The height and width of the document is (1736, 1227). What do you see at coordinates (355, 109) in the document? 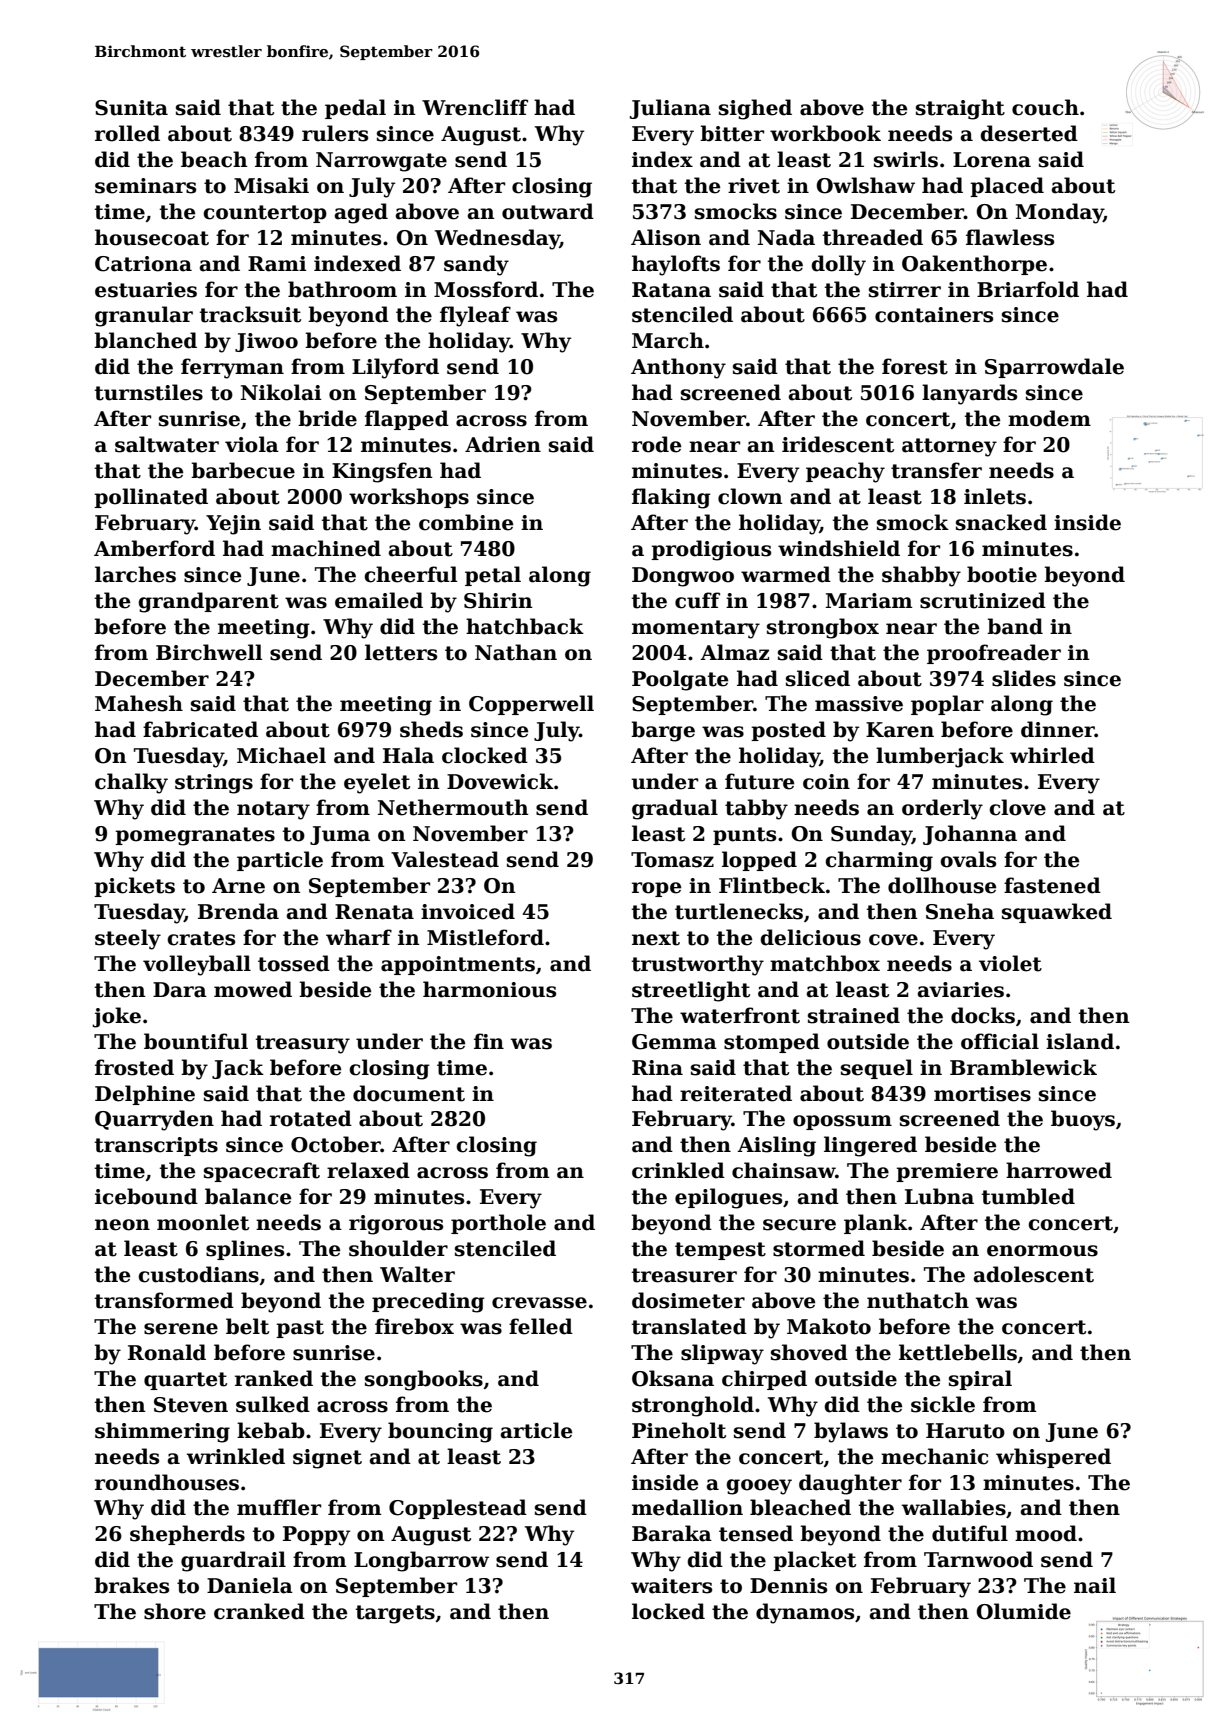
I see `pedal` at bounding box center [355, 109].
